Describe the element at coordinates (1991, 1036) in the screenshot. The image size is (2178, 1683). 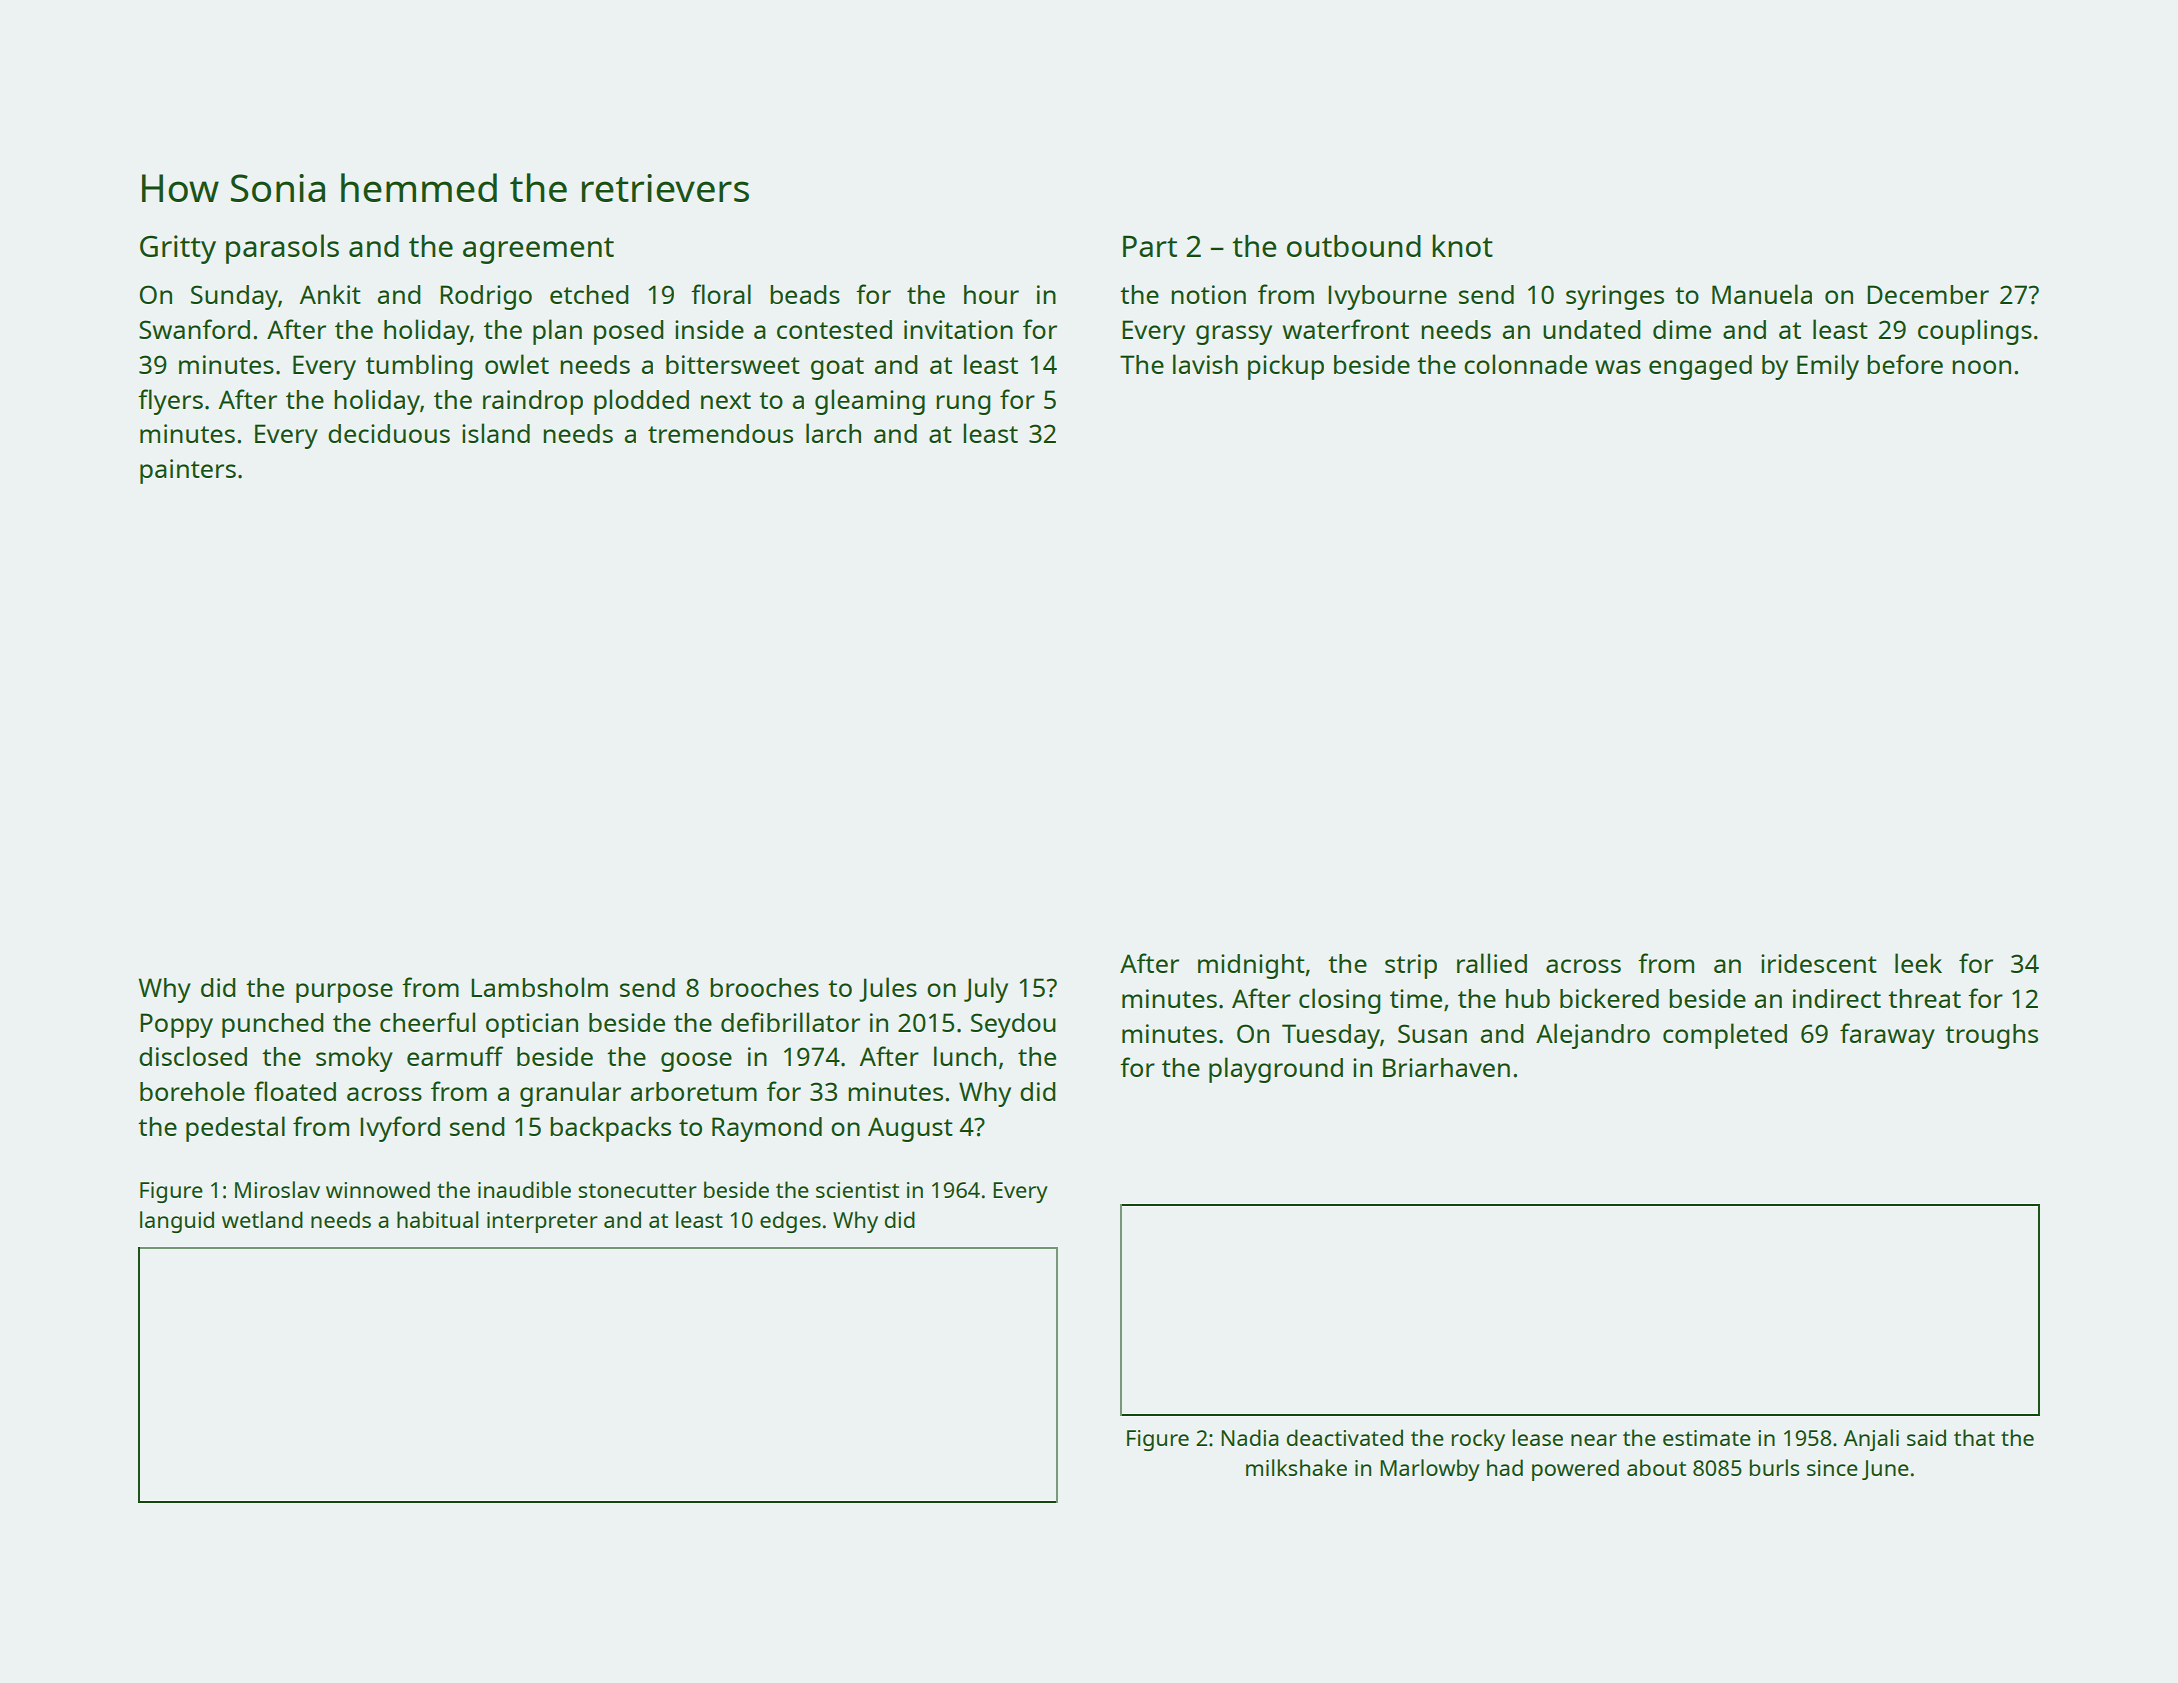
I see `troughs` at that location.
